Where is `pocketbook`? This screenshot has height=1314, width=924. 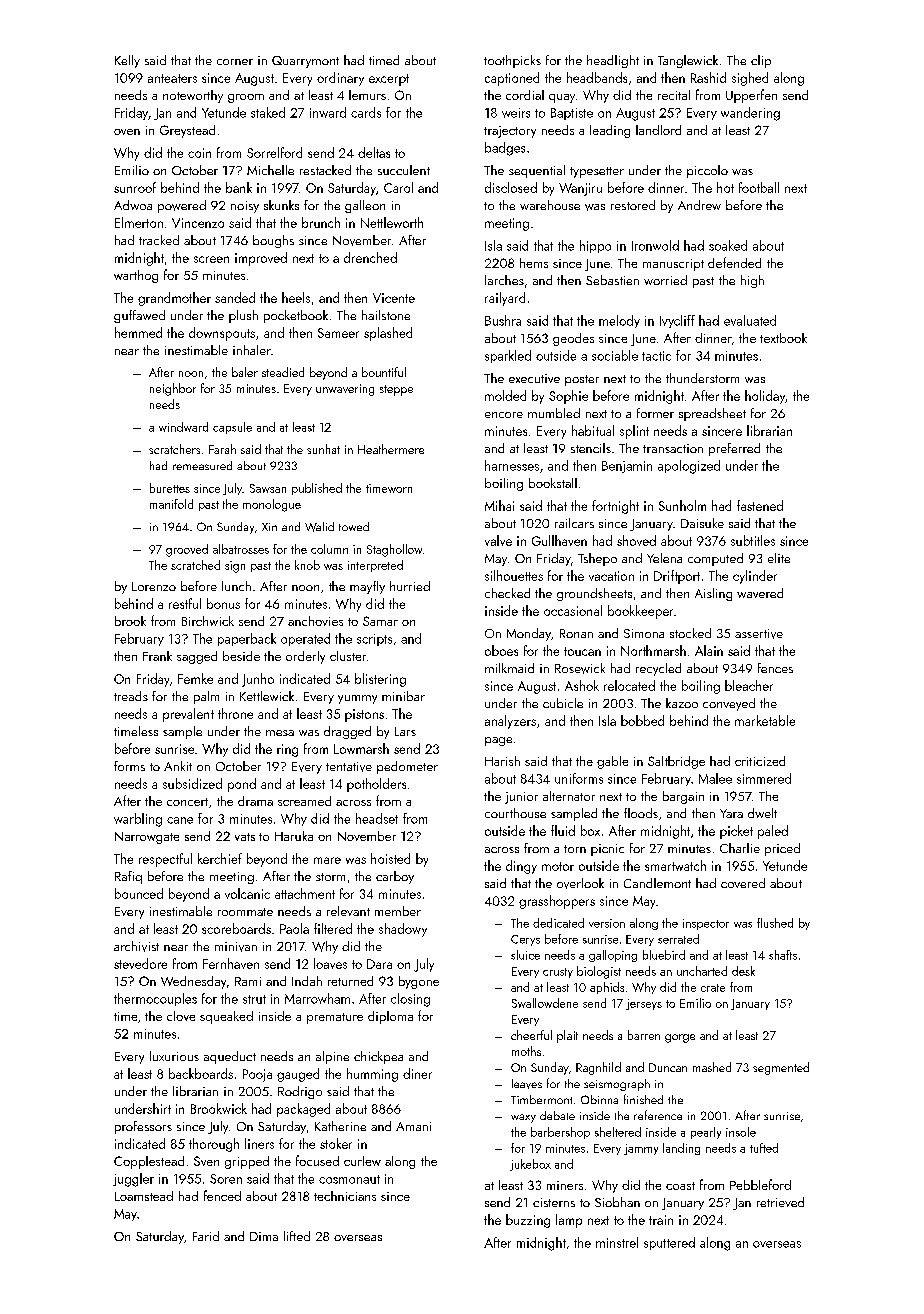
pocketbook is located at coordinates (296, 316).
